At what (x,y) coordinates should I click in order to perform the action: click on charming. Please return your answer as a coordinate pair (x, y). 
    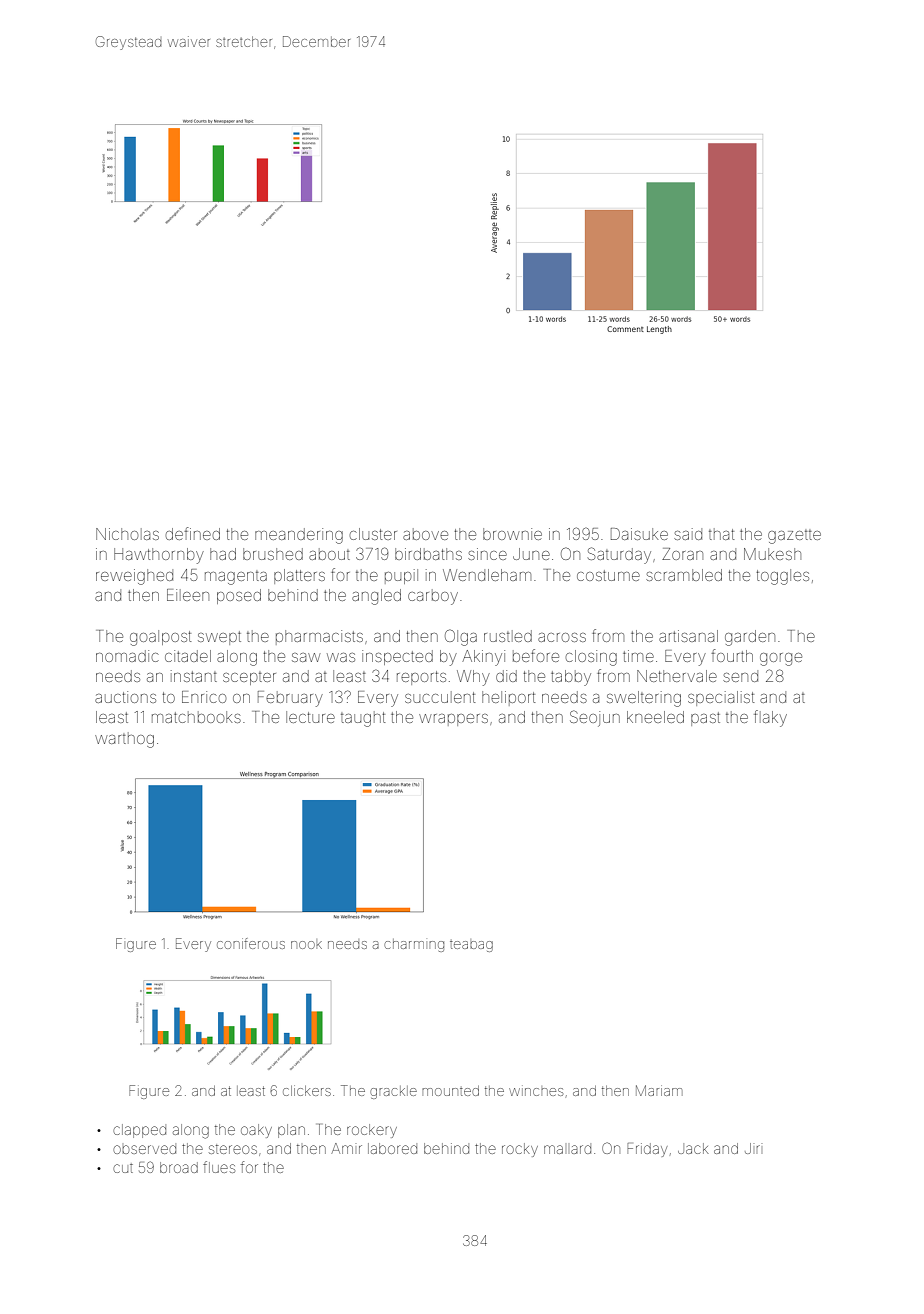
    Looking at the image, I should click on (414, 945).
